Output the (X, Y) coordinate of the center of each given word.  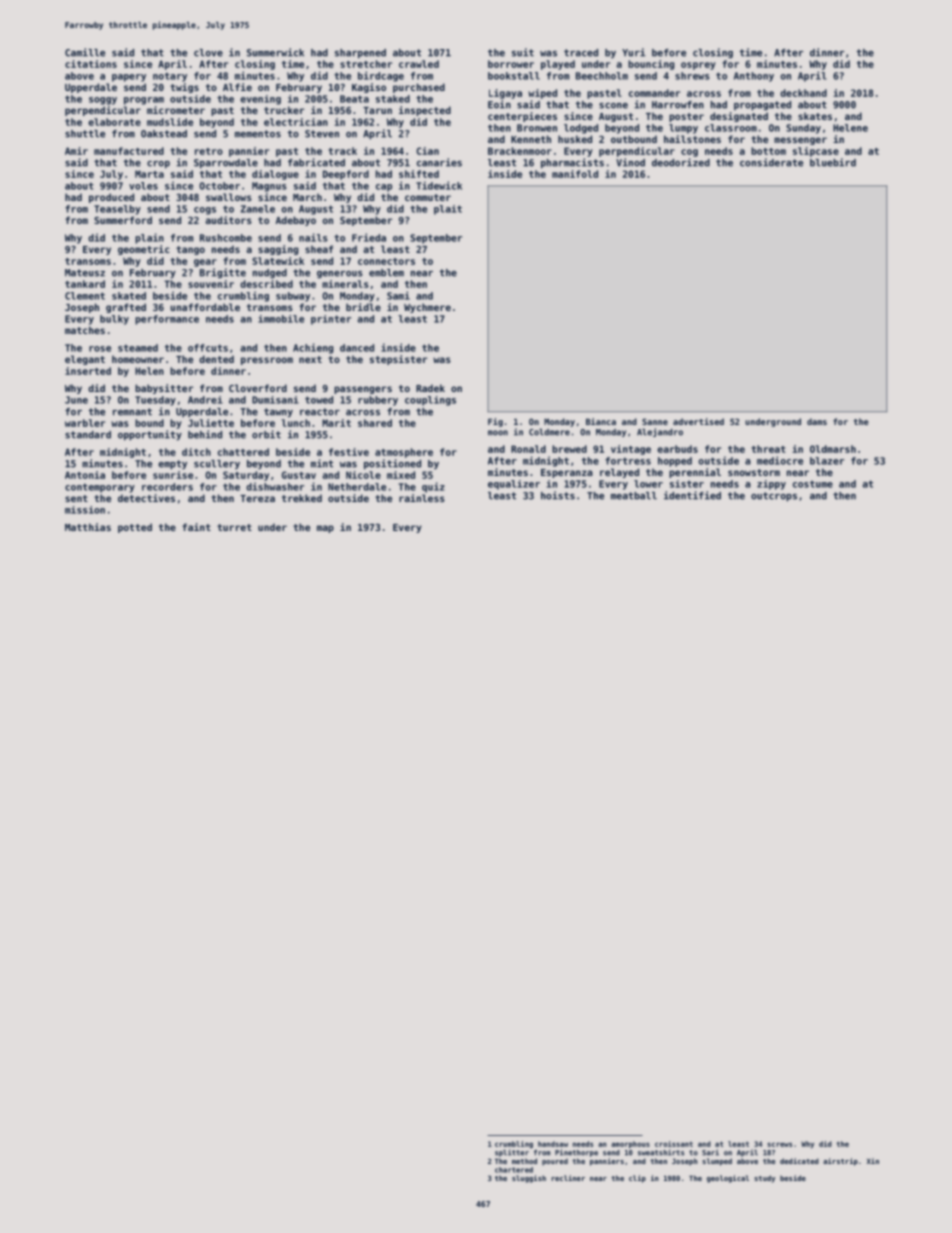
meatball (634, 496)
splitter (512, 1153)
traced (581, 53)
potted (135, 528)
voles (143, 186)
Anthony (754, 77)
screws (779, 1144)
